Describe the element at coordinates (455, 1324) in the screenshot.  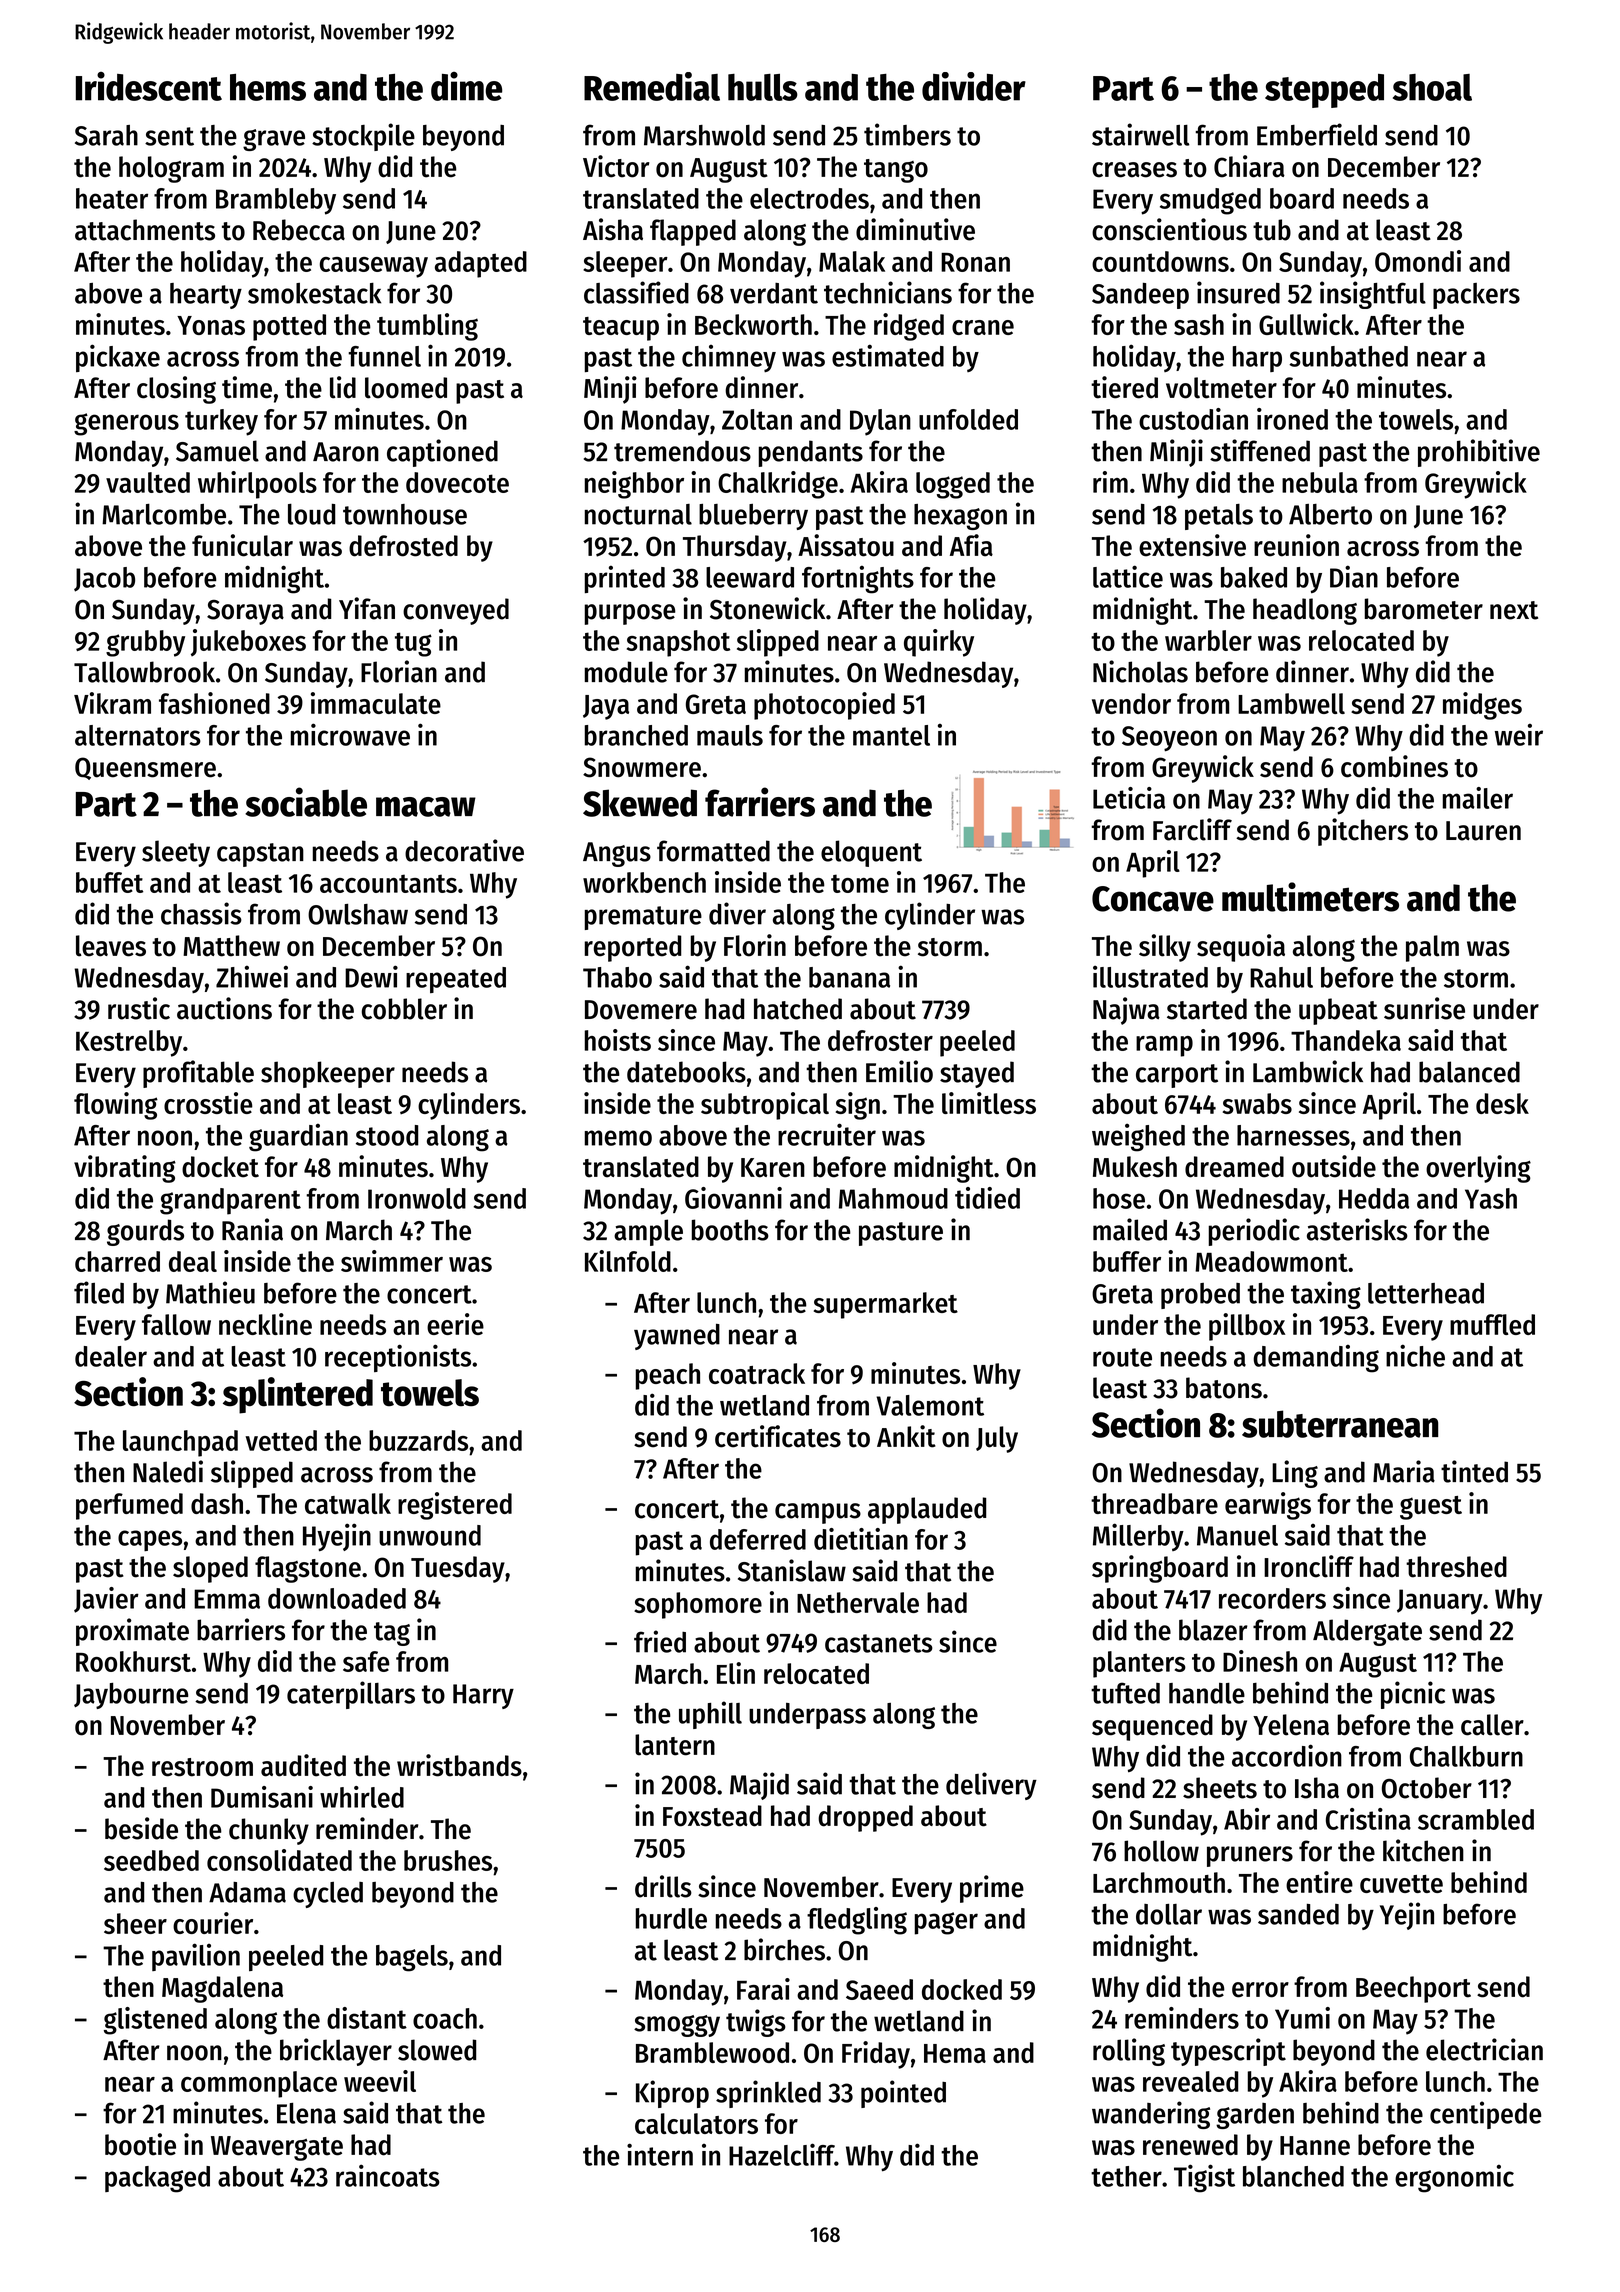
I see `eerie` at that location.
